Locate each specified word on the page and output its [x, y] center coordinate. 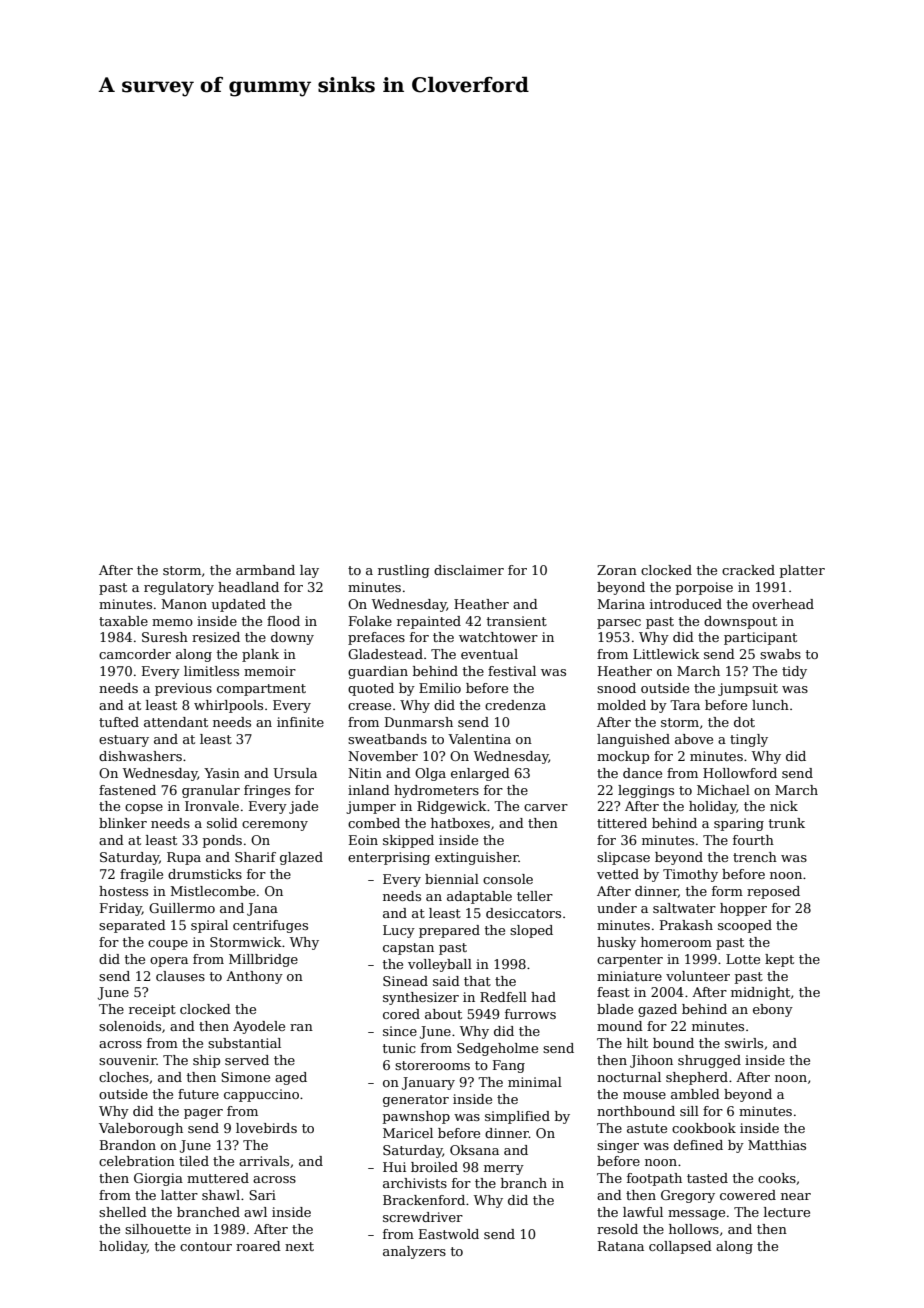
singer [618, 1146]
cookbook [704, 1128]
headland [248, 587]
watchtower [498, 637]
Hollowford [740, 773]
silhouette [158, 1229]
